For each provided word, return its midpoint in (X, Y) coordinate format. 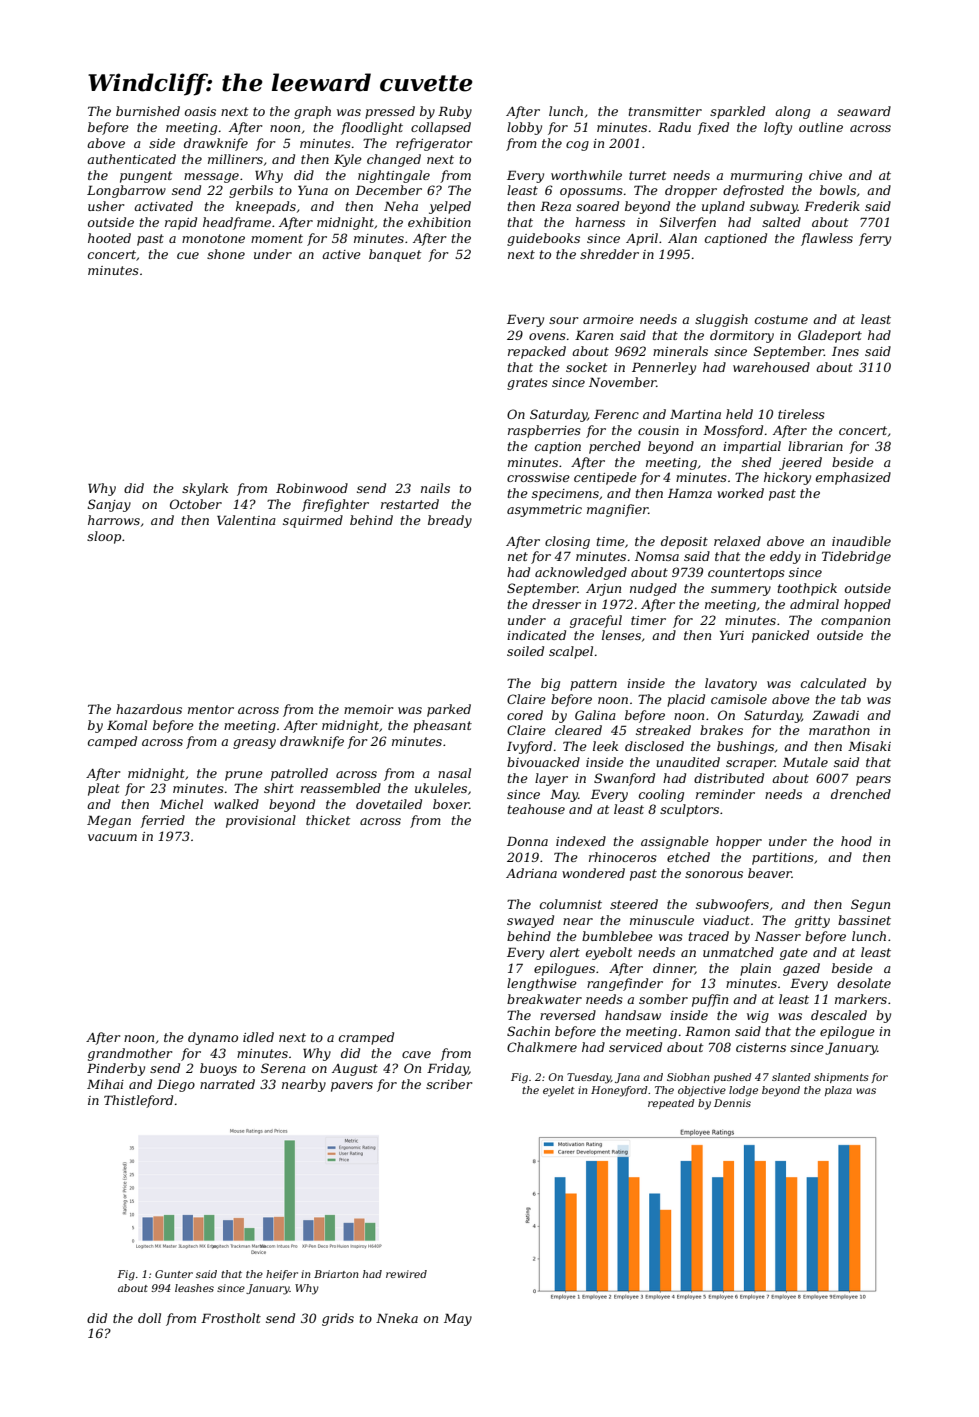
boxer (451, 804)
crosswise (538, 477)
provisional (261, 821)
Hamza (690, 493)
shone (226, 254)
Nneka (397, 1318)
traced (709, 936)
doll (149, 1318)
